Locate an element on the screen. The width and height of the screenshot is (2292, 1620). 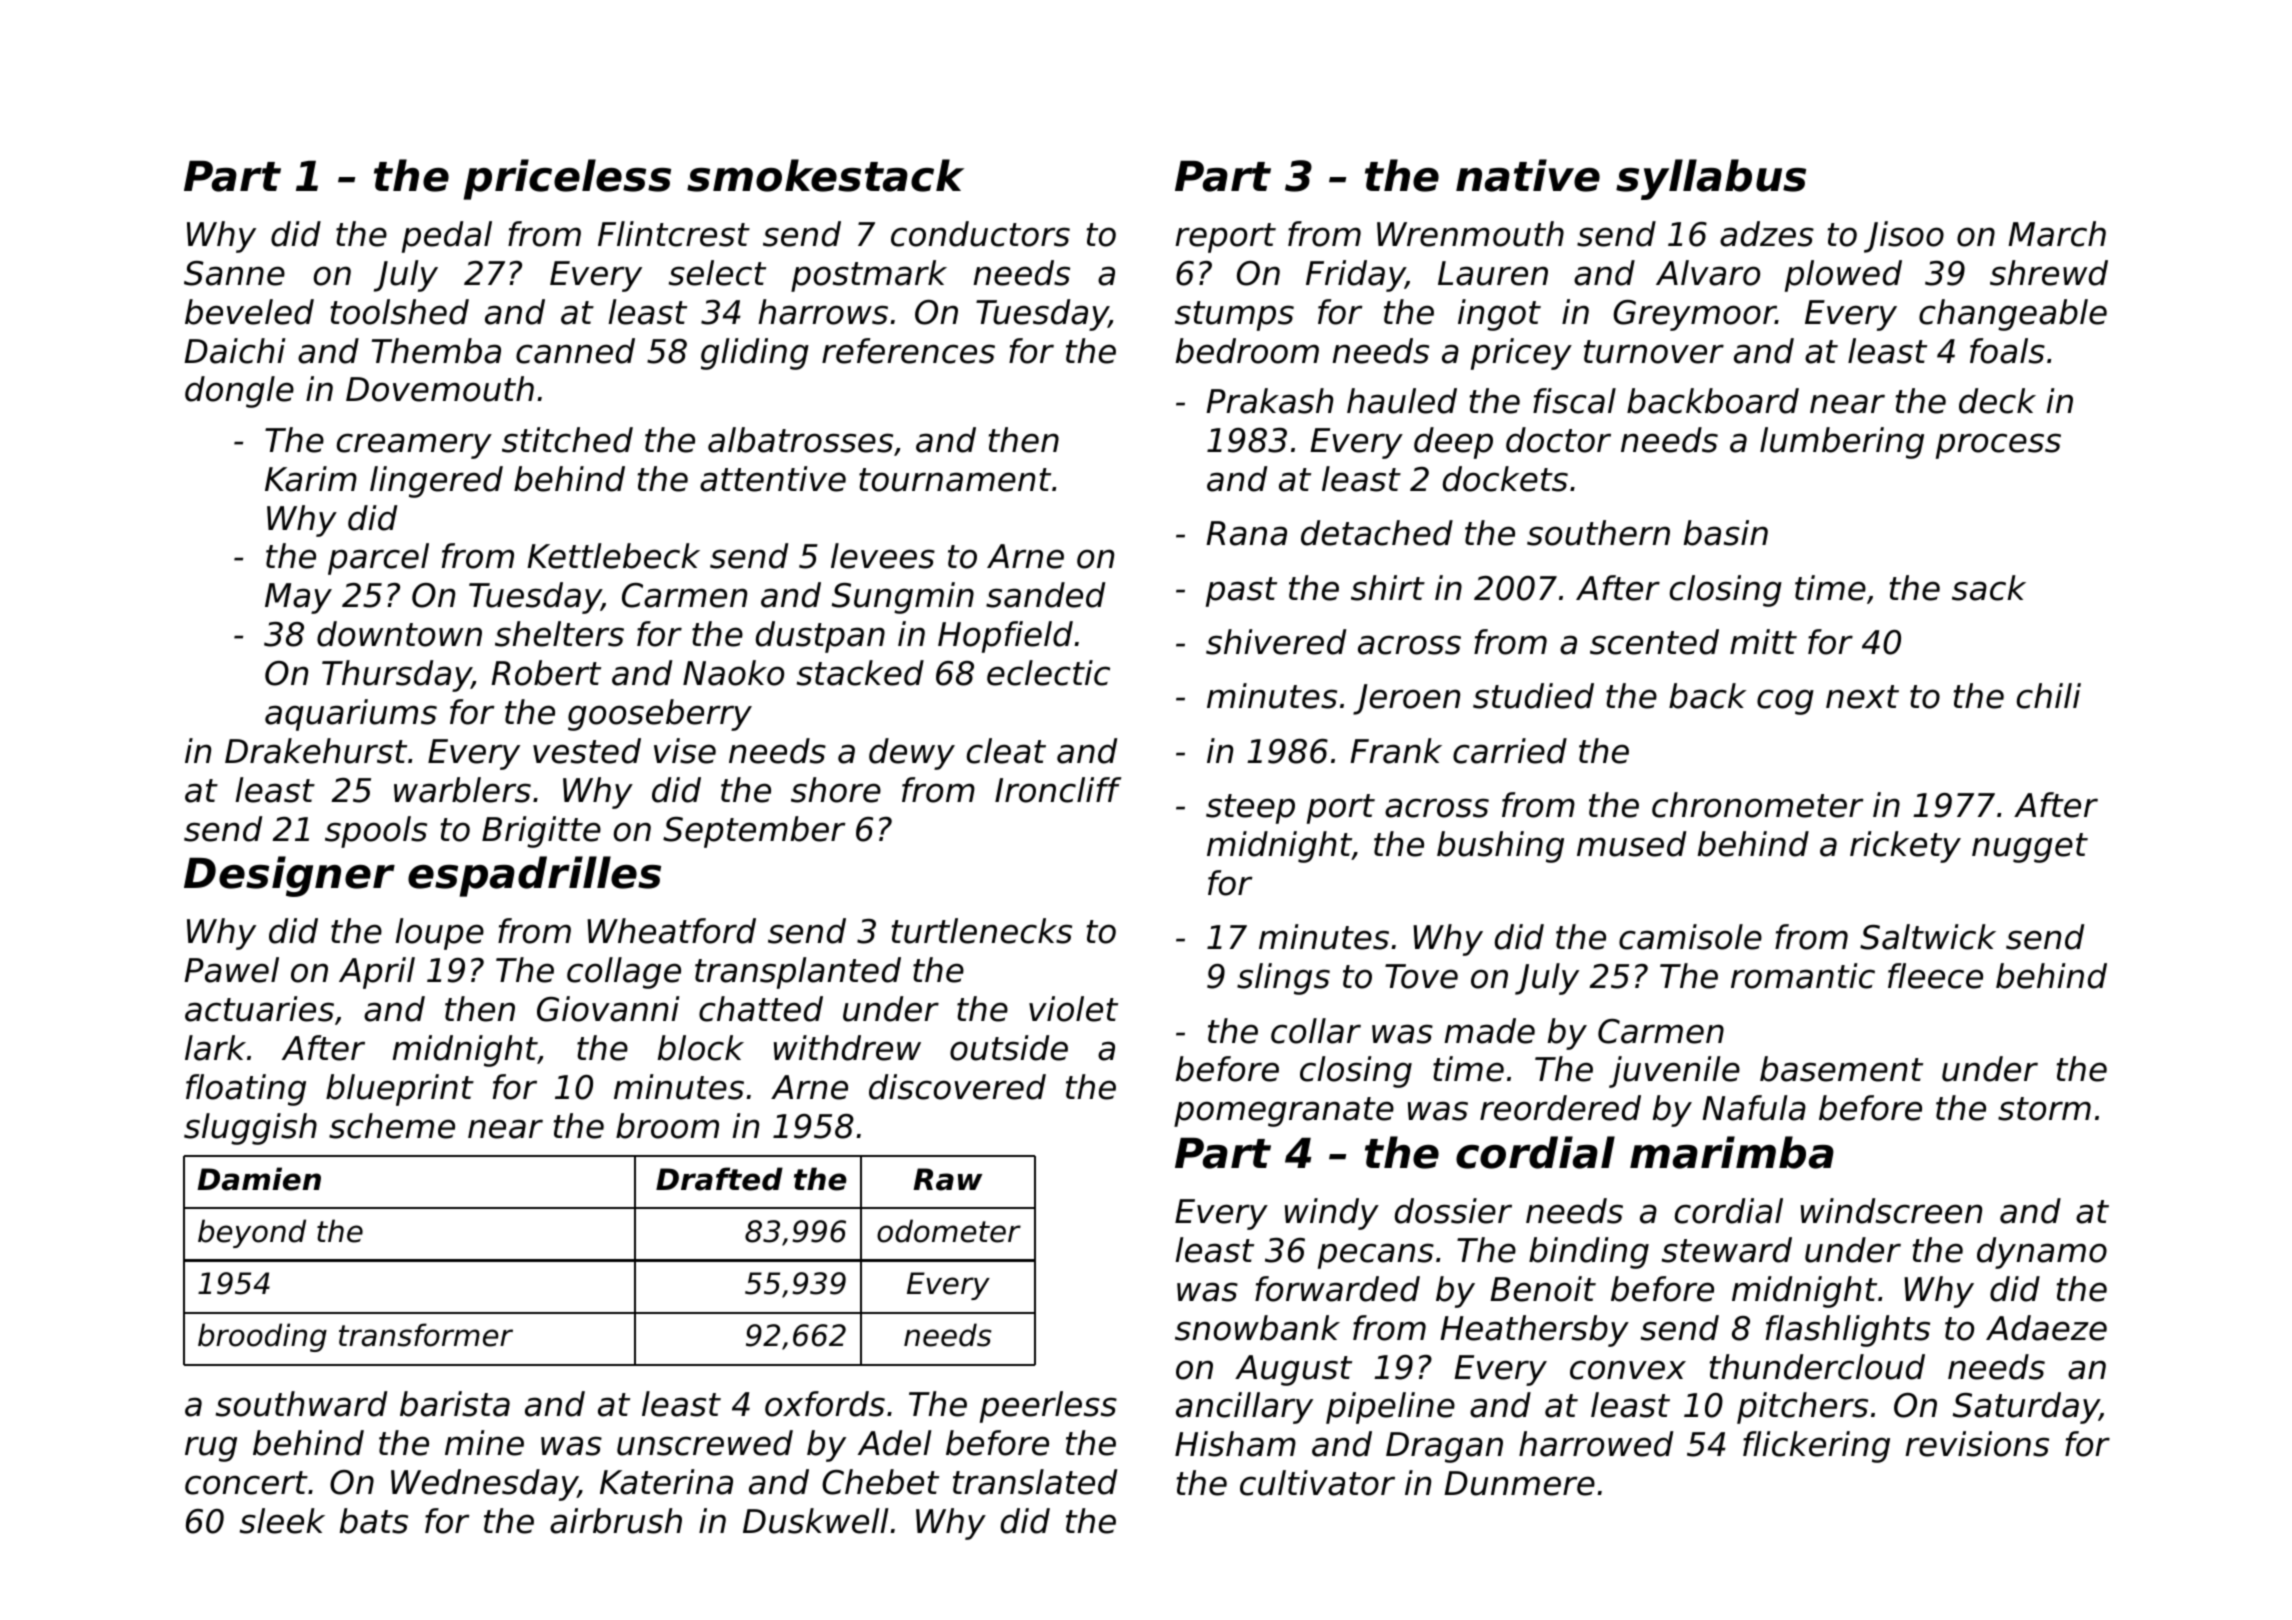
Jisoo is located at coordinates (1904, 237).
